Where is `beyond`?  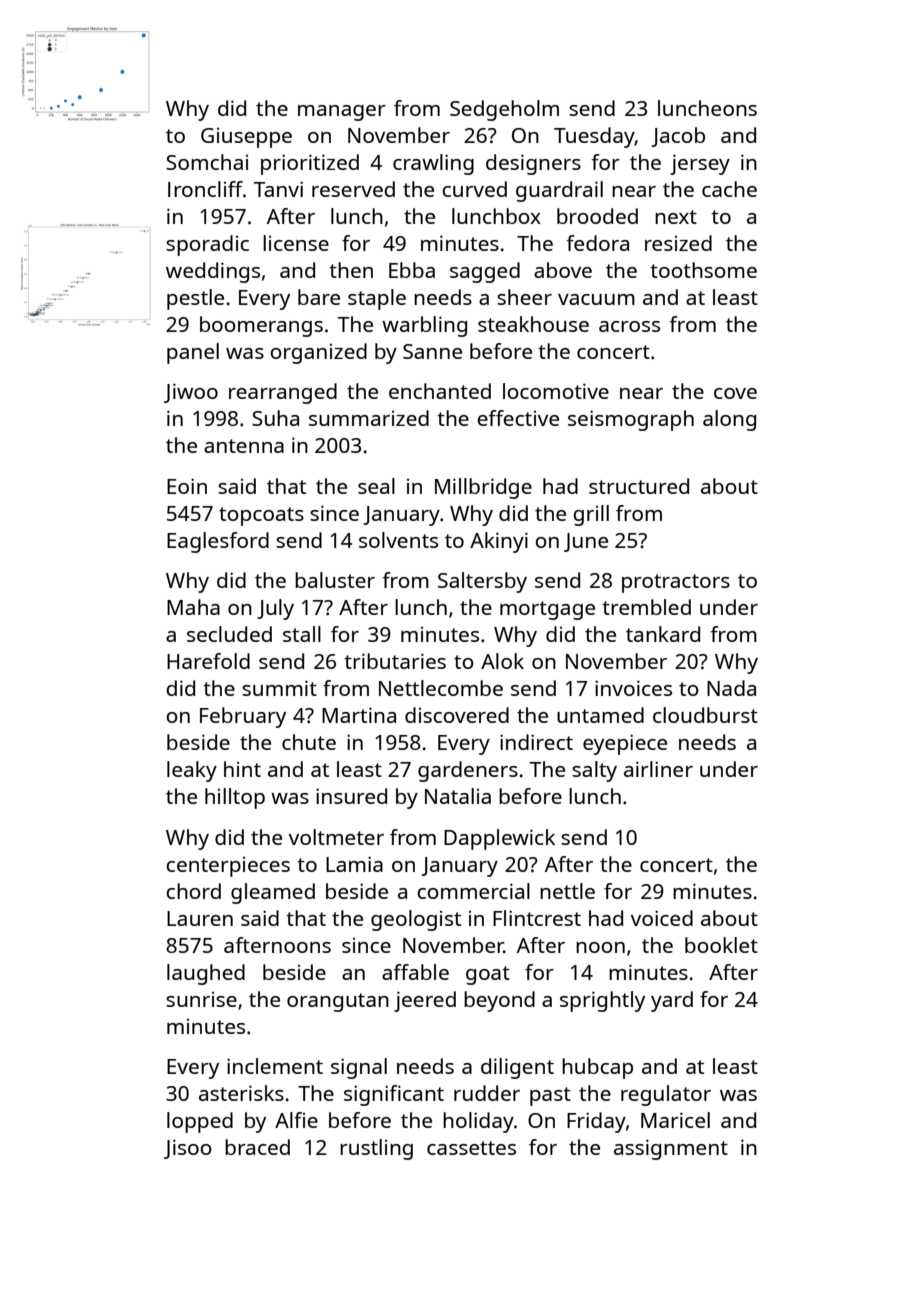
beyond is located at coordinates (499, 1001).
